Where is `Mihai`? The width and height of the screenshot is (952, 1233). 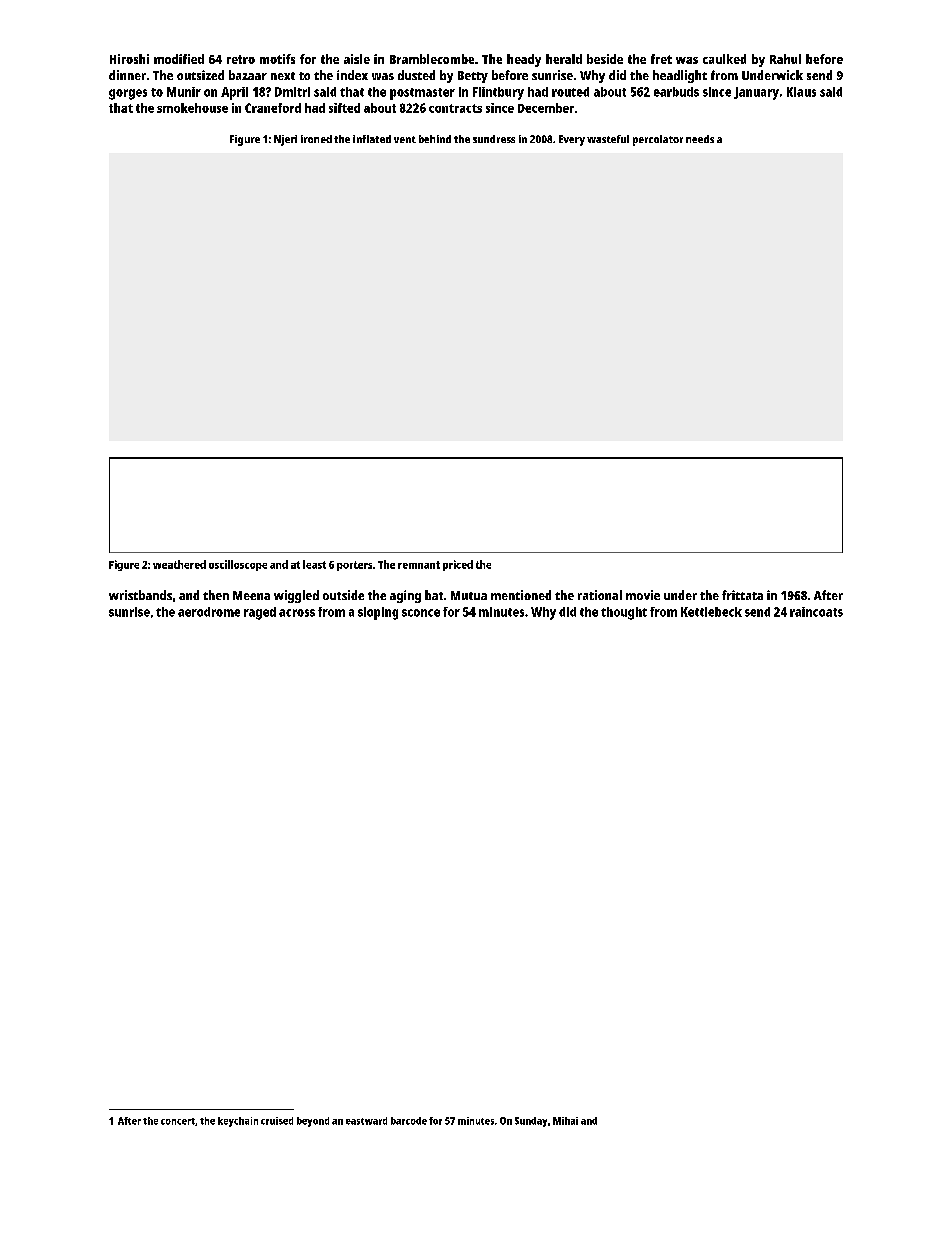 Mihai is located at coordinates (565, 1121).
